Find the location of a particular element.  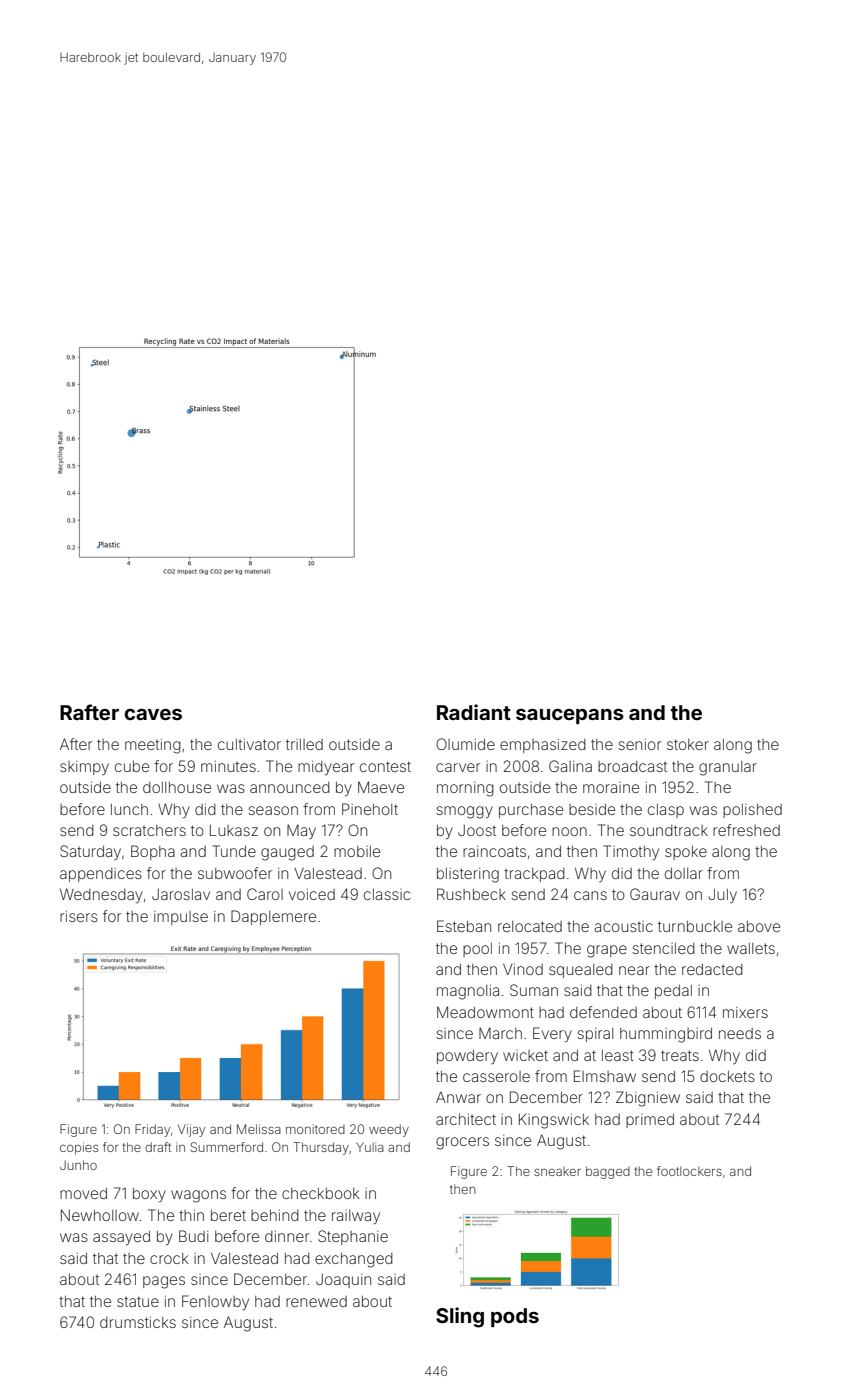

saucepans is located at coordinates (570, 716).
